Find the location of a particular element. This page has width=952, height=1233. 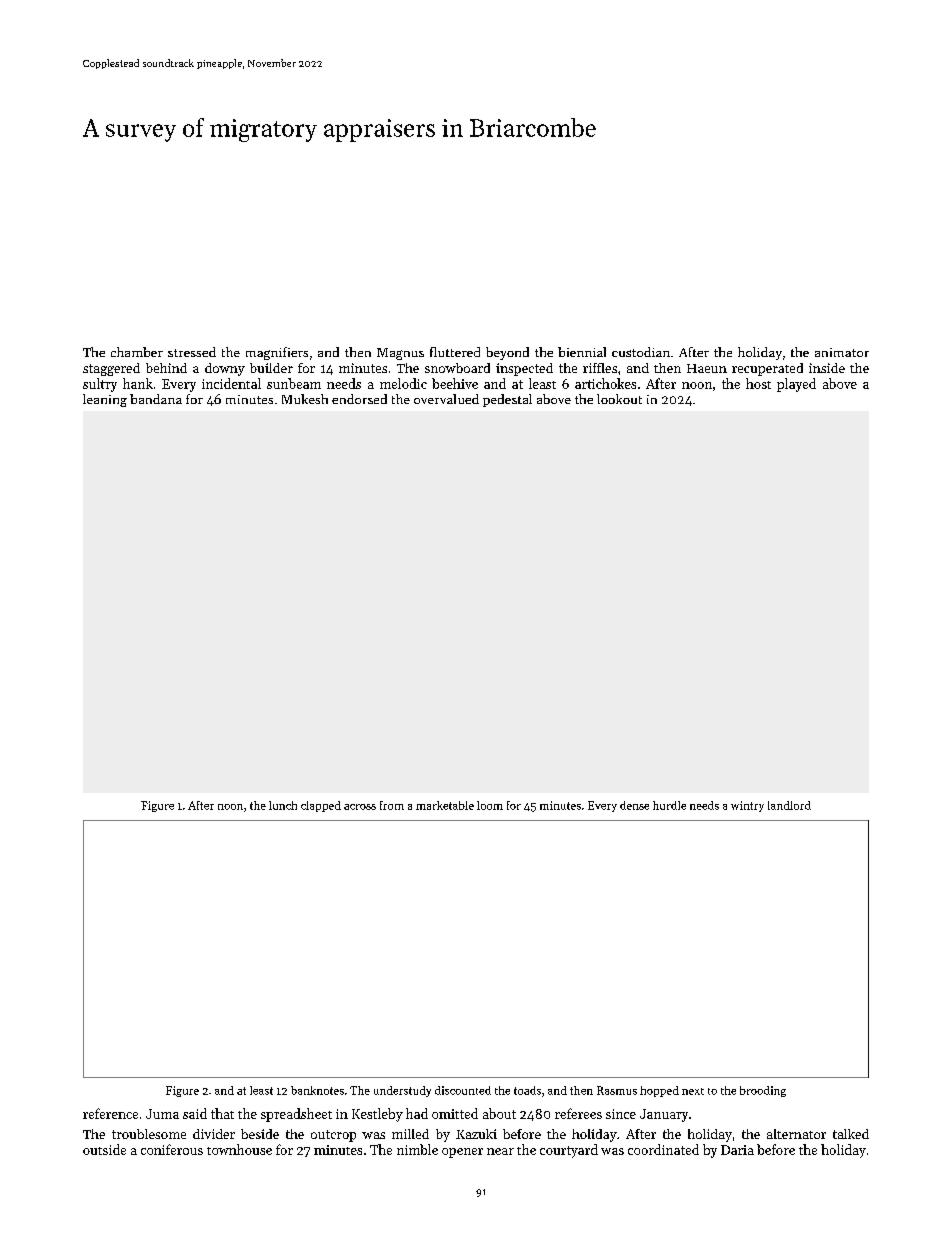

custodian is located at coordinates (641, 352).
